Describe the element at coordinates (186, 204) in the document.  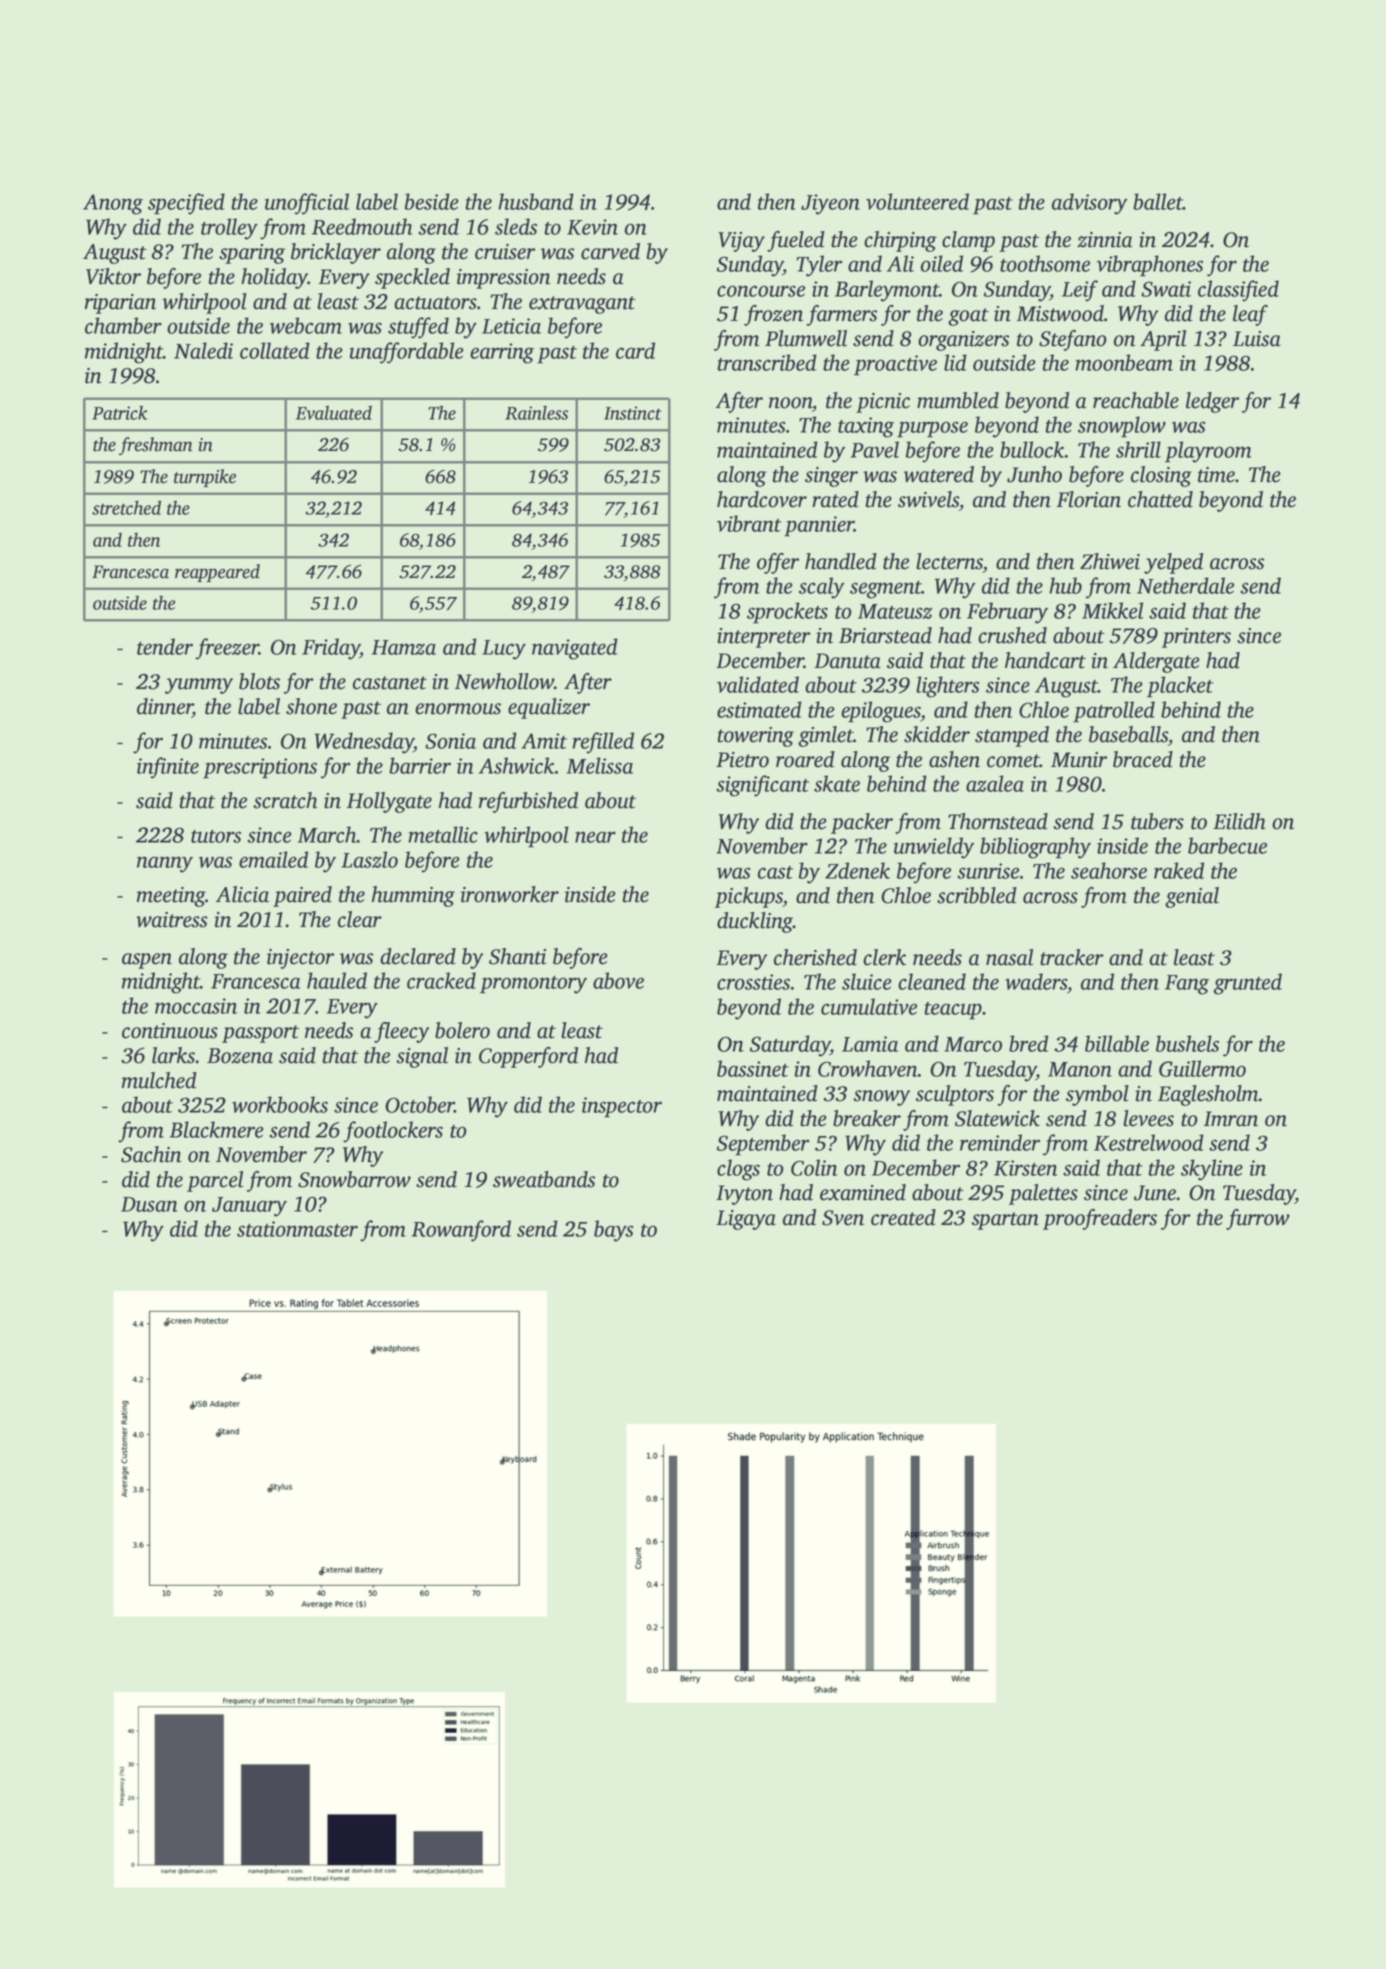
I see `specified` at that location.
